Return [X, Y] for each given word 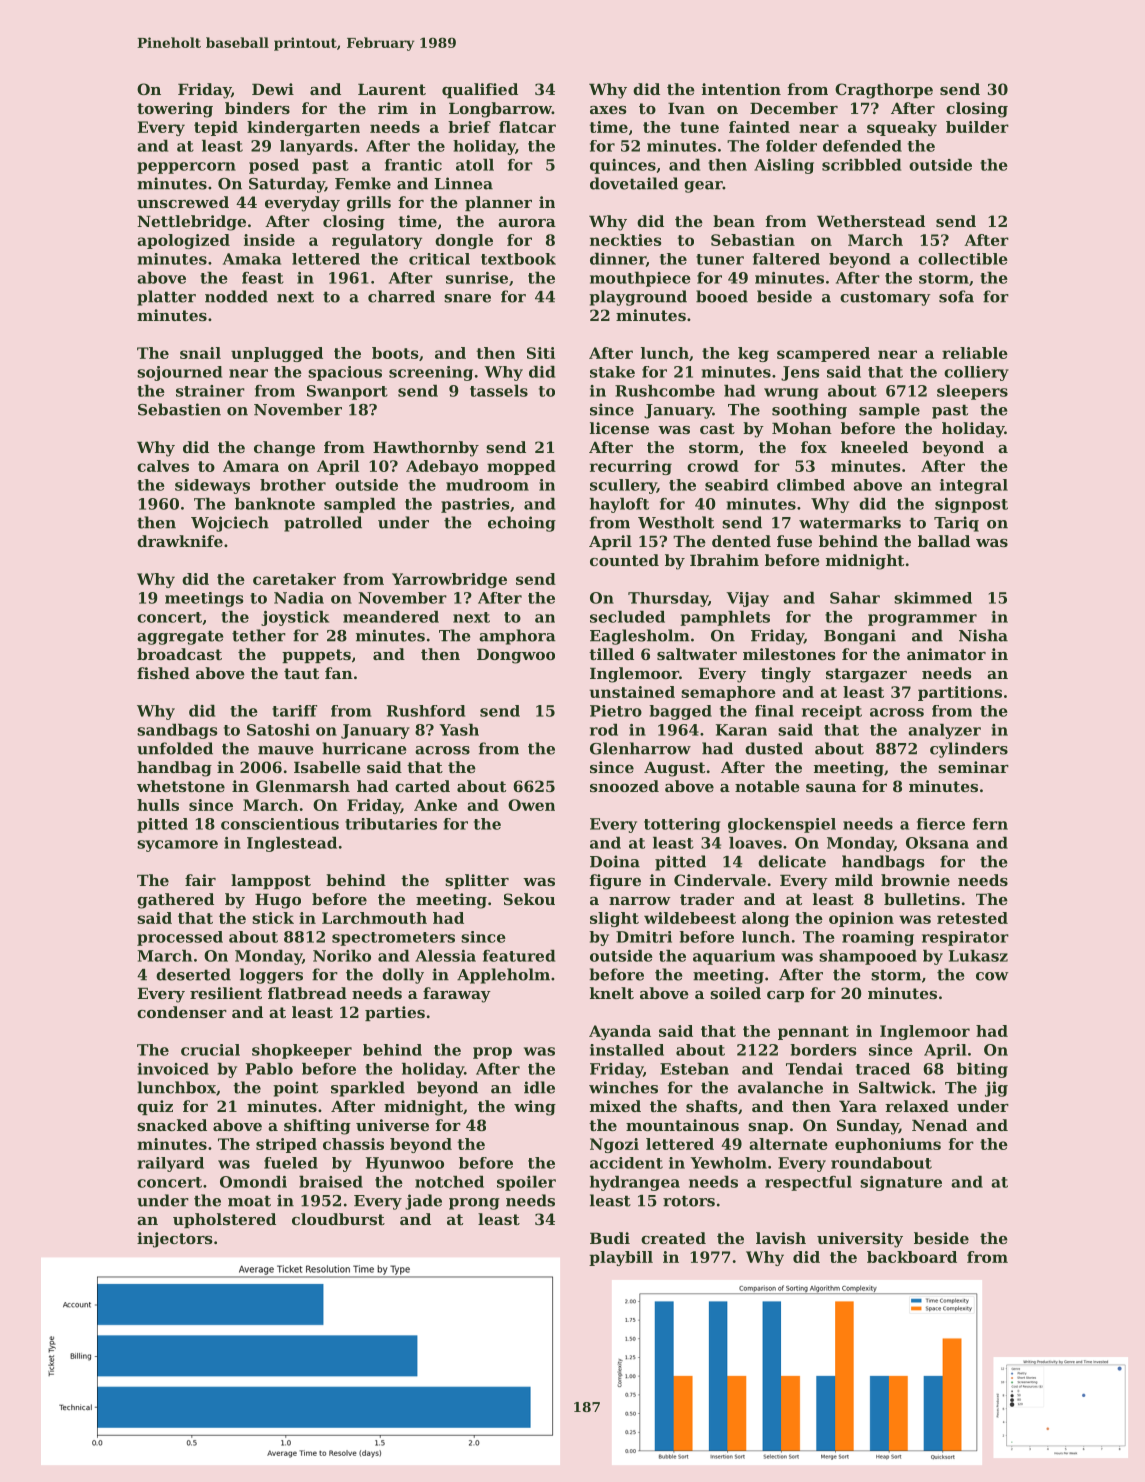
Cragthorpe [884, 91]
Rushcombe [665, 391]
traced [883, 1069]
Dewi [273, 89]
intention [741, 89]
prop [492, 1053]
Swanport [347, 392]
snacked [172, 1125]
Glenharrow [640, 748]
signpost [971, 505]
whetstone [181, 786]
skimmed [933, 598]
